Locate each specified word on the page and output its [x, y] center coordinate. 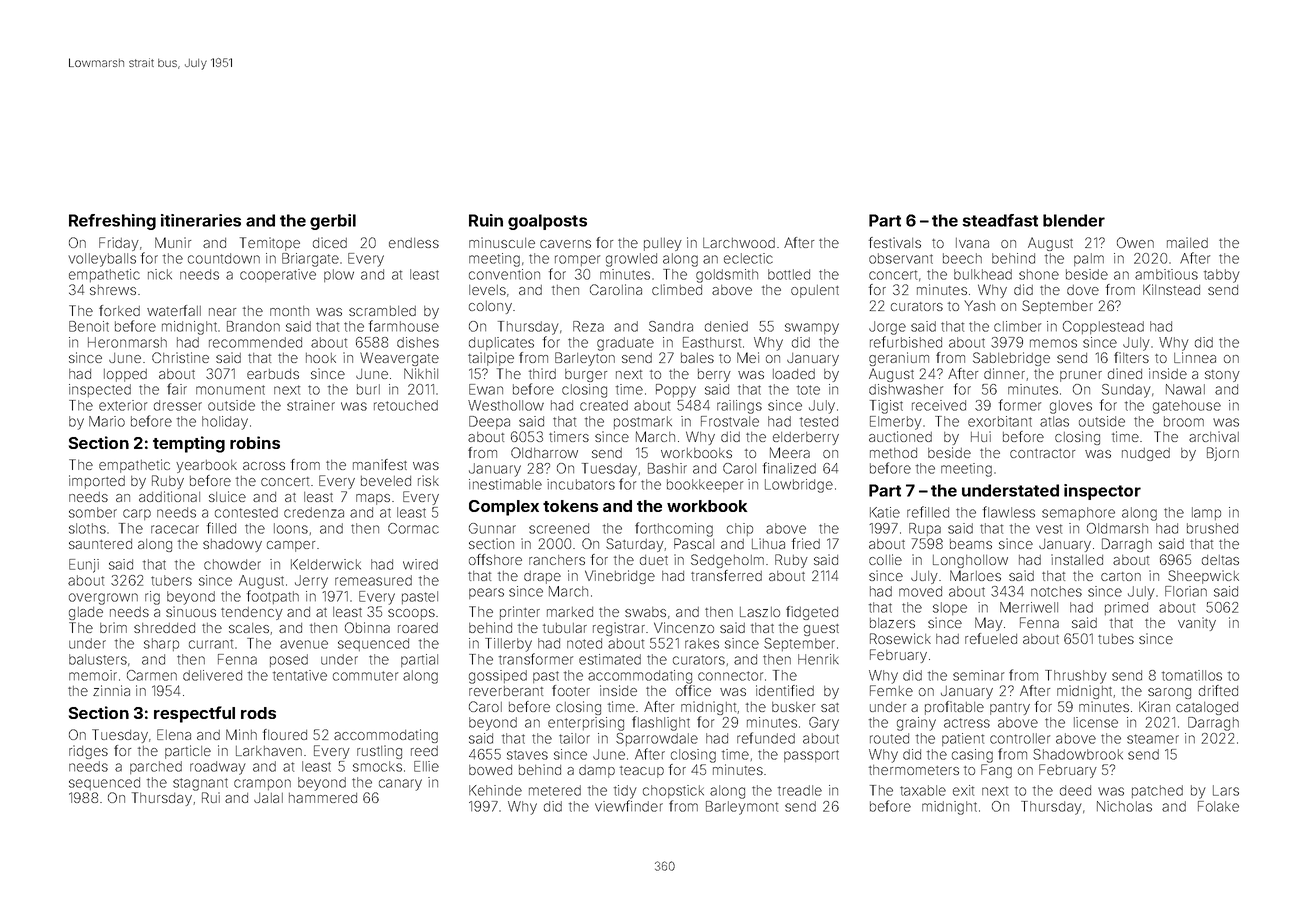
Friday [119, 244]
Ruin [486, 220]
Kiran [1154, 706]
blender [1074, 220]
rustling [379, 752]
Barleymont [742, 808]
